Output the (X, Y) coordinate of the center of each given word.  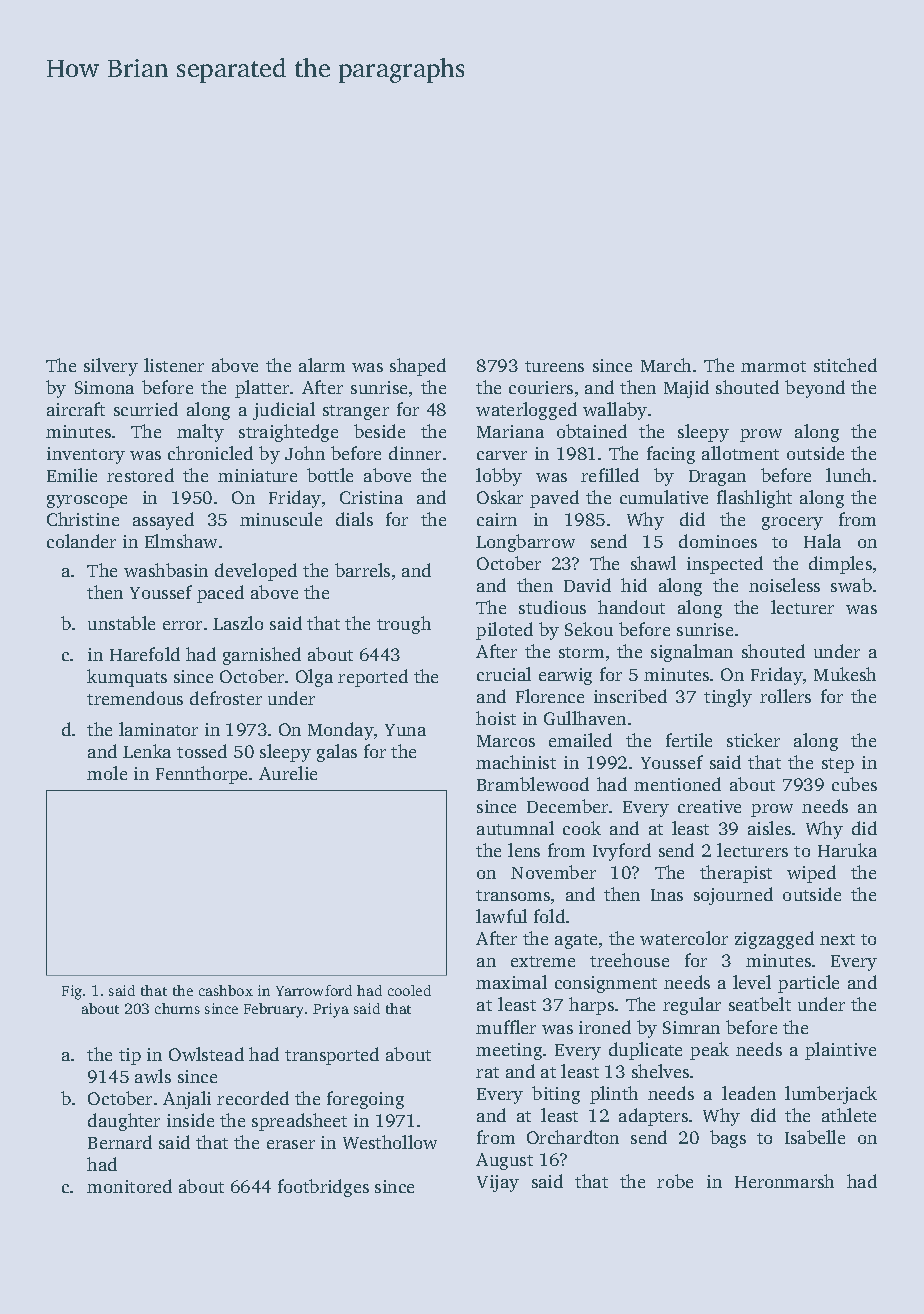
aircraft (76, 409)
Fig (72, 992)
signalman (692, 653)
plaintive (840, 1051)
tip (130, 1056)
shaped (418, 367)
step (838, 765)
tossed (202, 751)
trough (404, 625)
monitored (129, 1186)
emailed (580, 740)
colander (81, 541)
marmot (773, 366)
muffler (506, 1027)
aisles (769, 828)
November (553, 872)
